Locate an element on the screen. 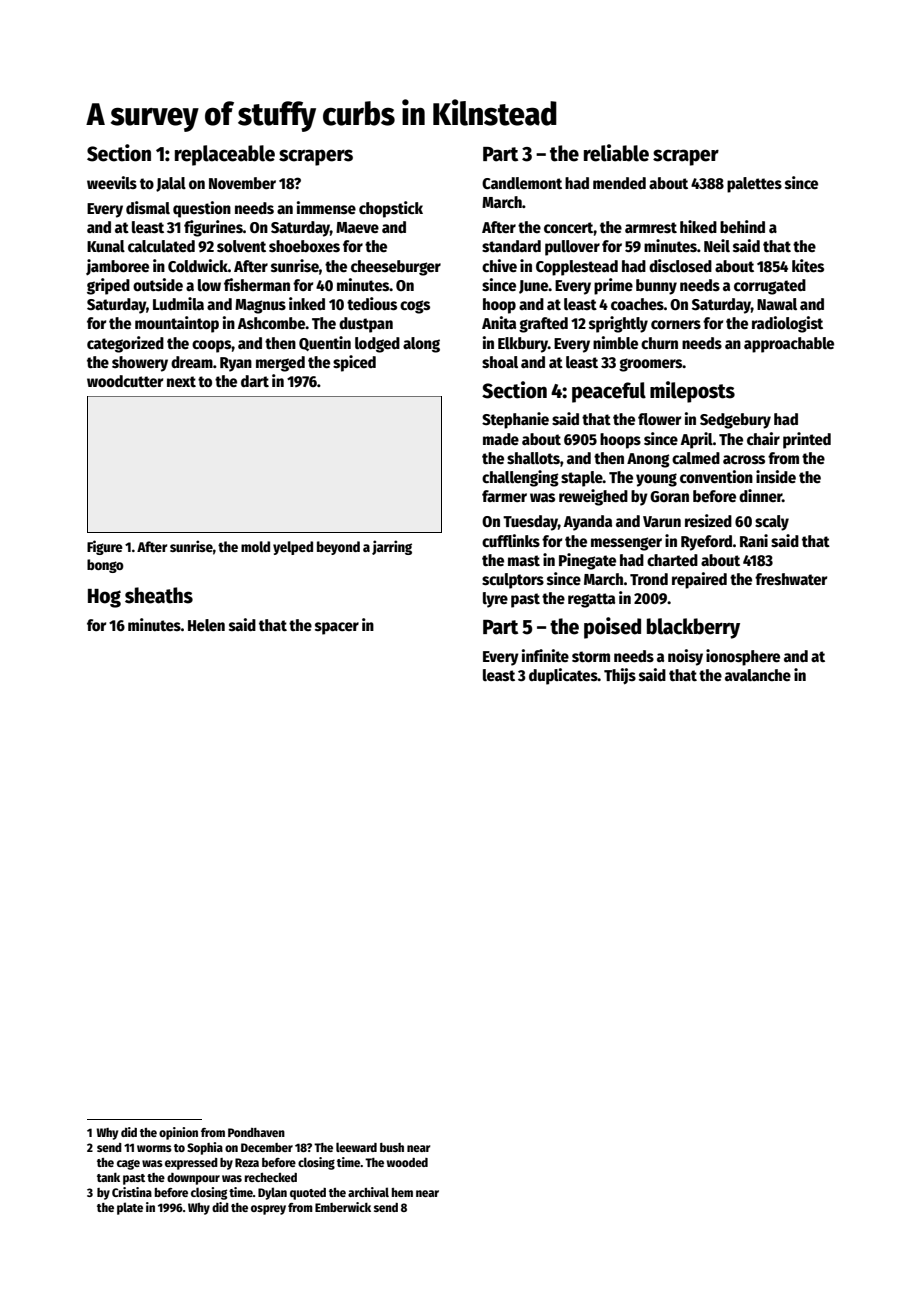  plate is located at coordinates (130, 1208).
